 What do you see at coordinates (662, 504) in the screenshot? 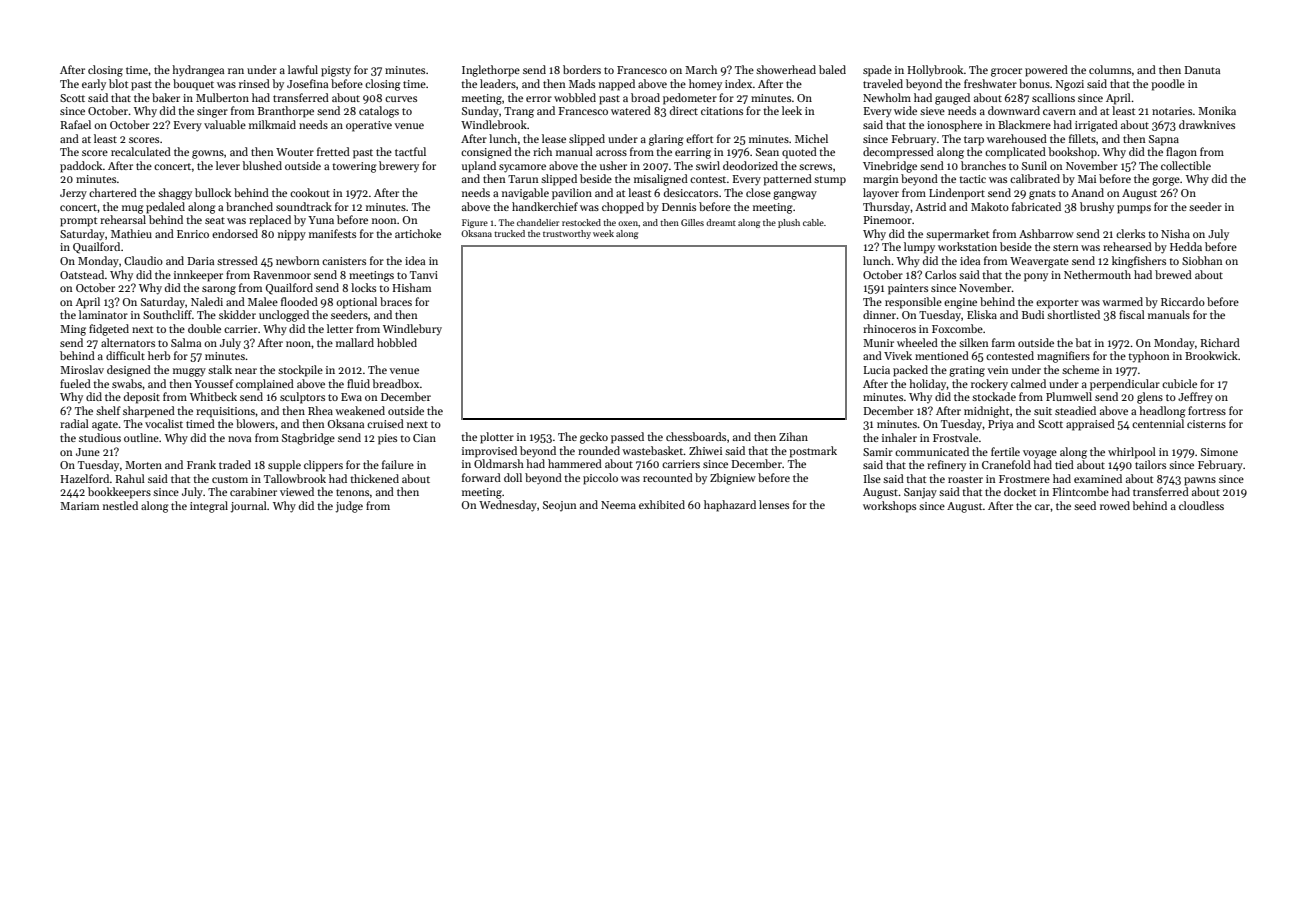
I see `exhibited` at bounding box center [662, 504].
